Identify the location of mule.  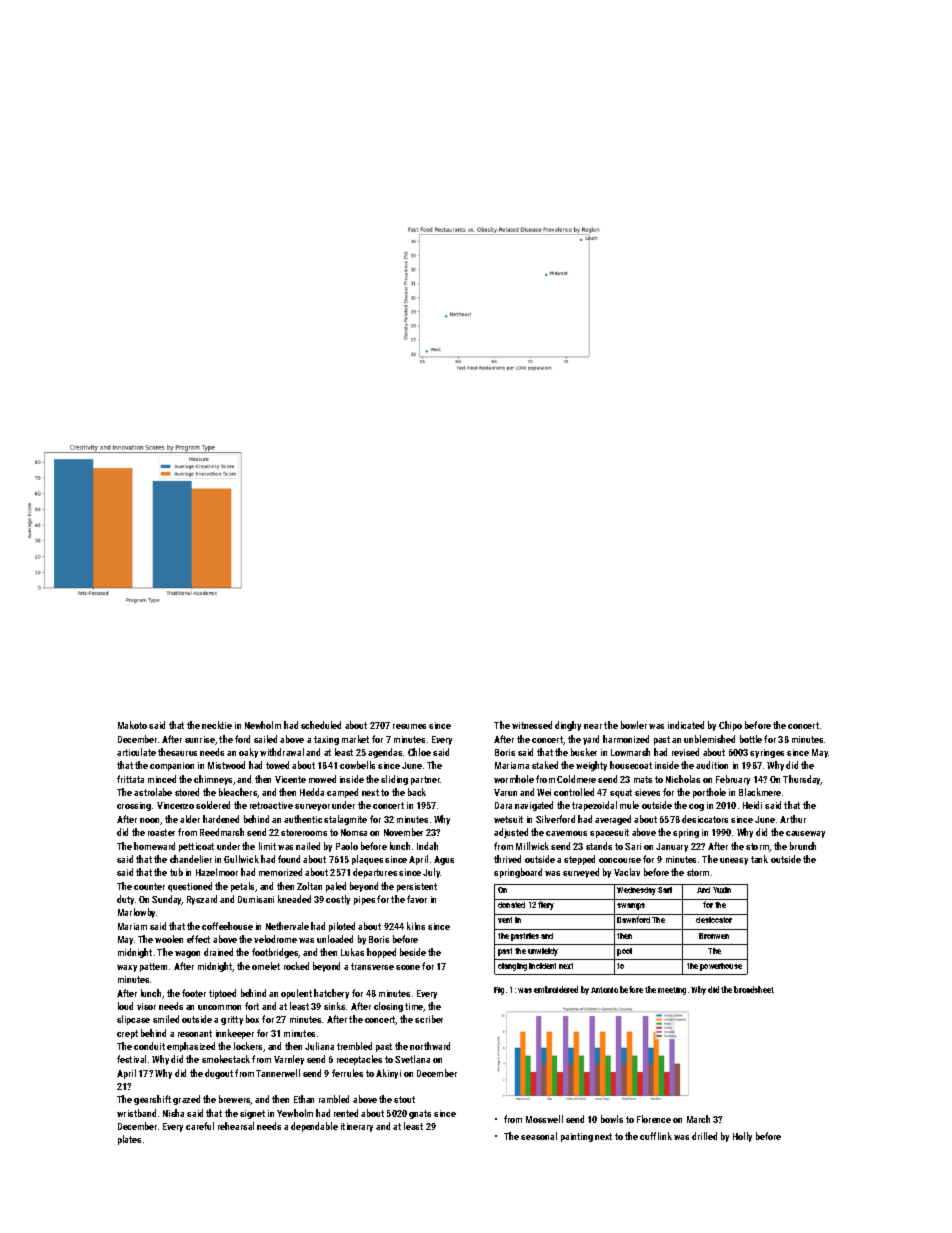
(629, 805).
